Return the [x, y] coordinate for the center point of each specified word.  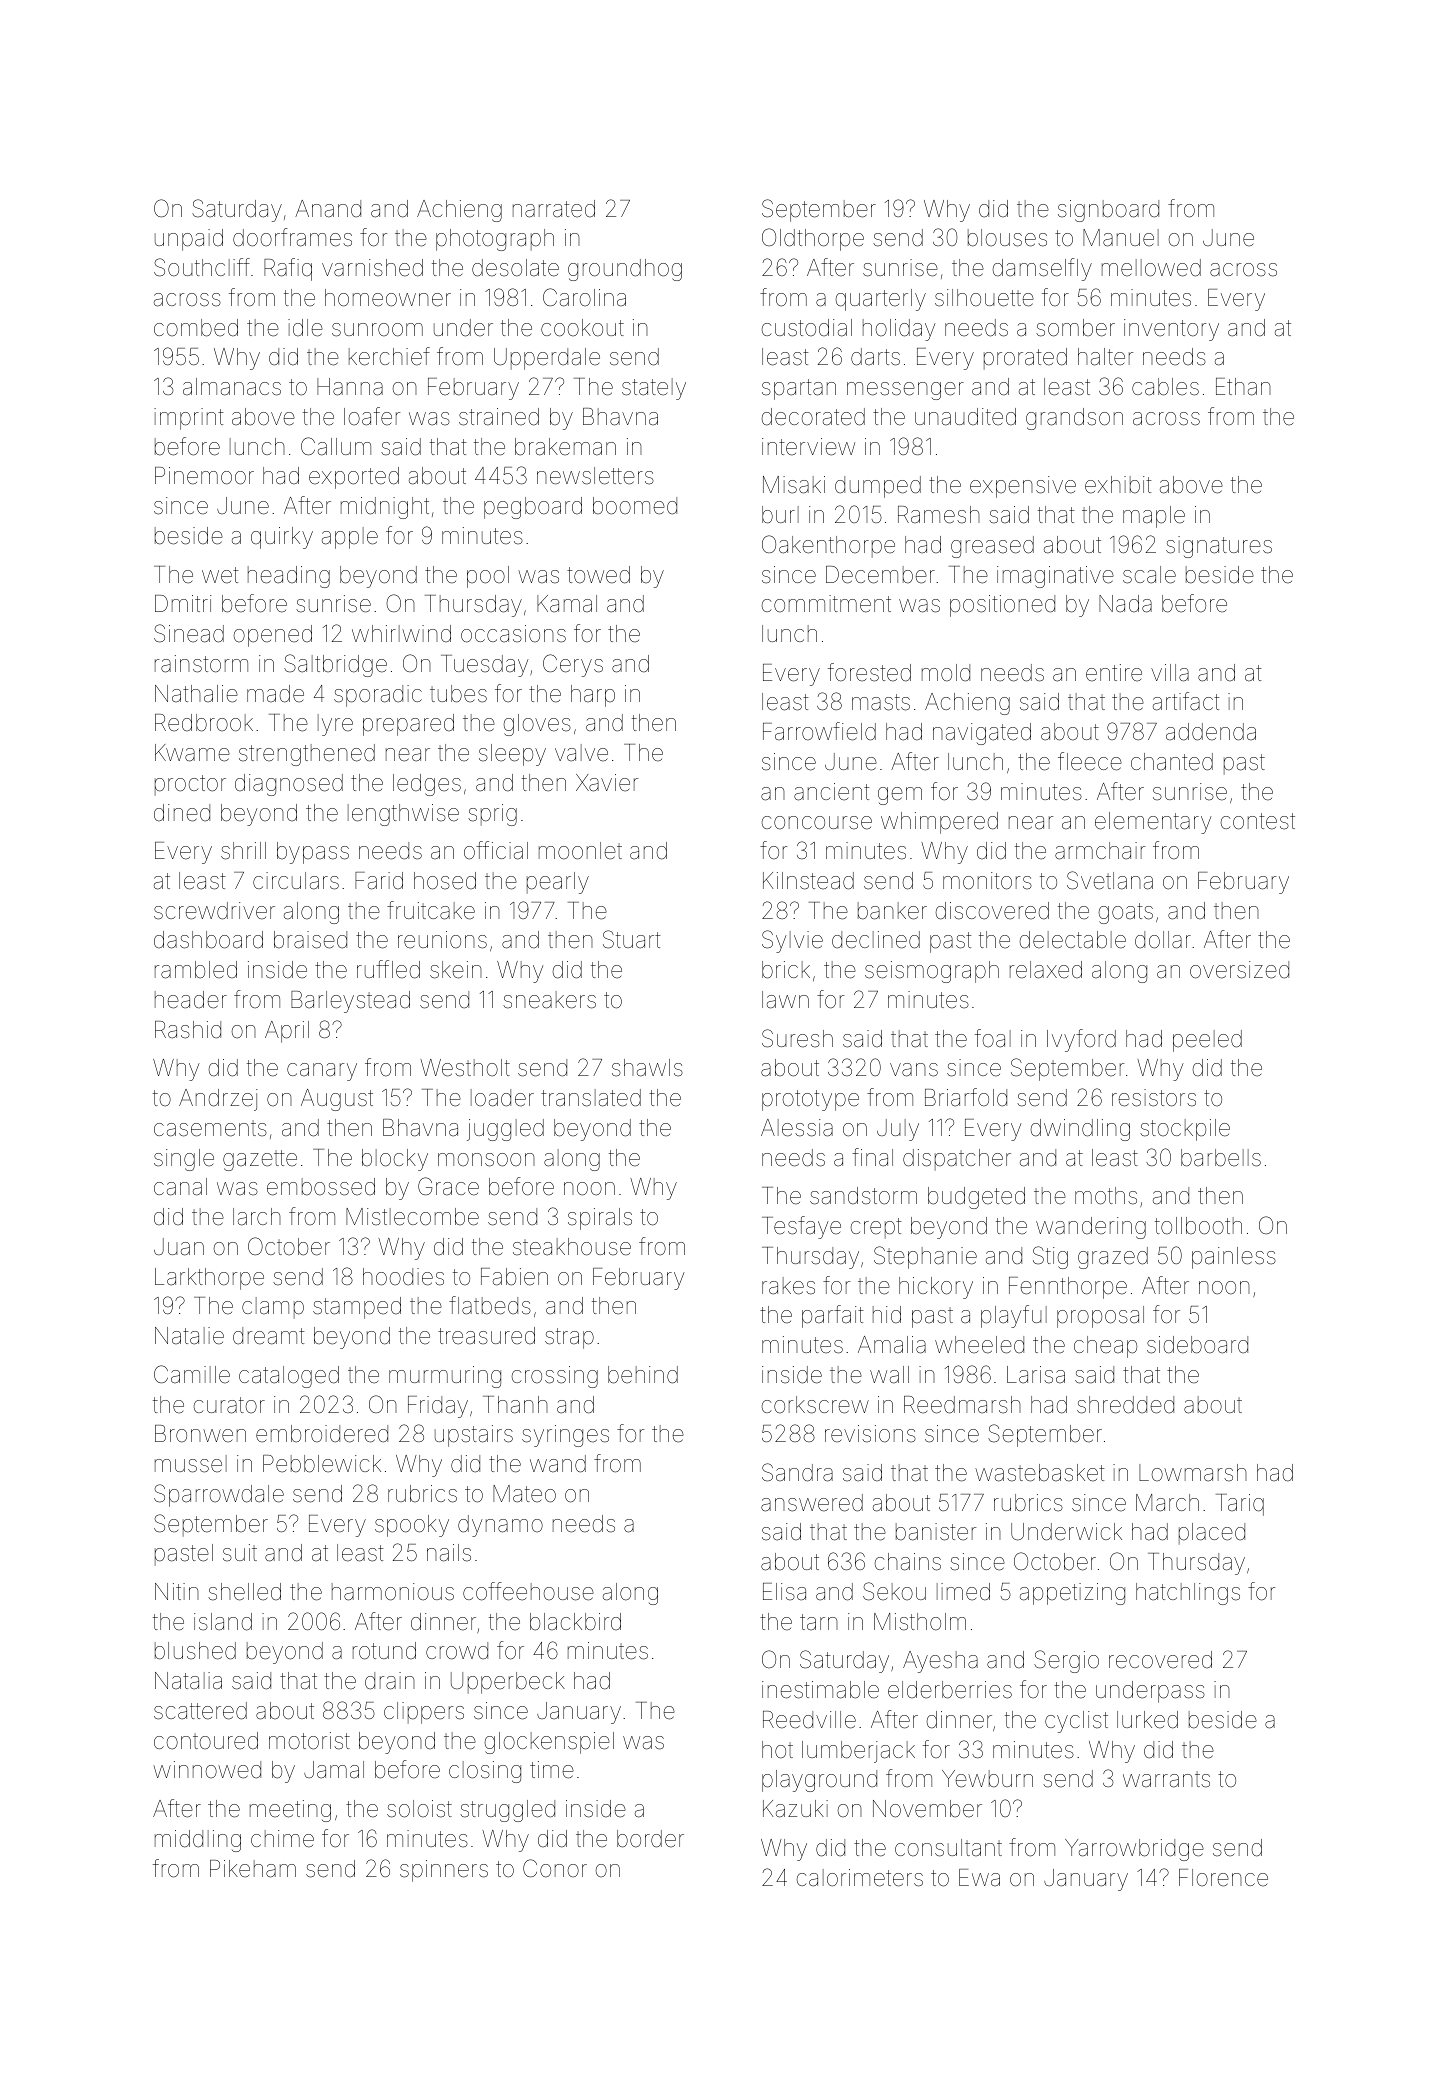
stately [654, 389]
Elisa [784, 1592]
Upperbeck [508, 1683]
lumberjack [858, 1752]
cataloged [289, 1377]
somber [1075, 328]
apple [350, 538]
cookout [582, 328]
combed [196, 328]
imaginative [1055, 577]
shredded [1125, 1405]
